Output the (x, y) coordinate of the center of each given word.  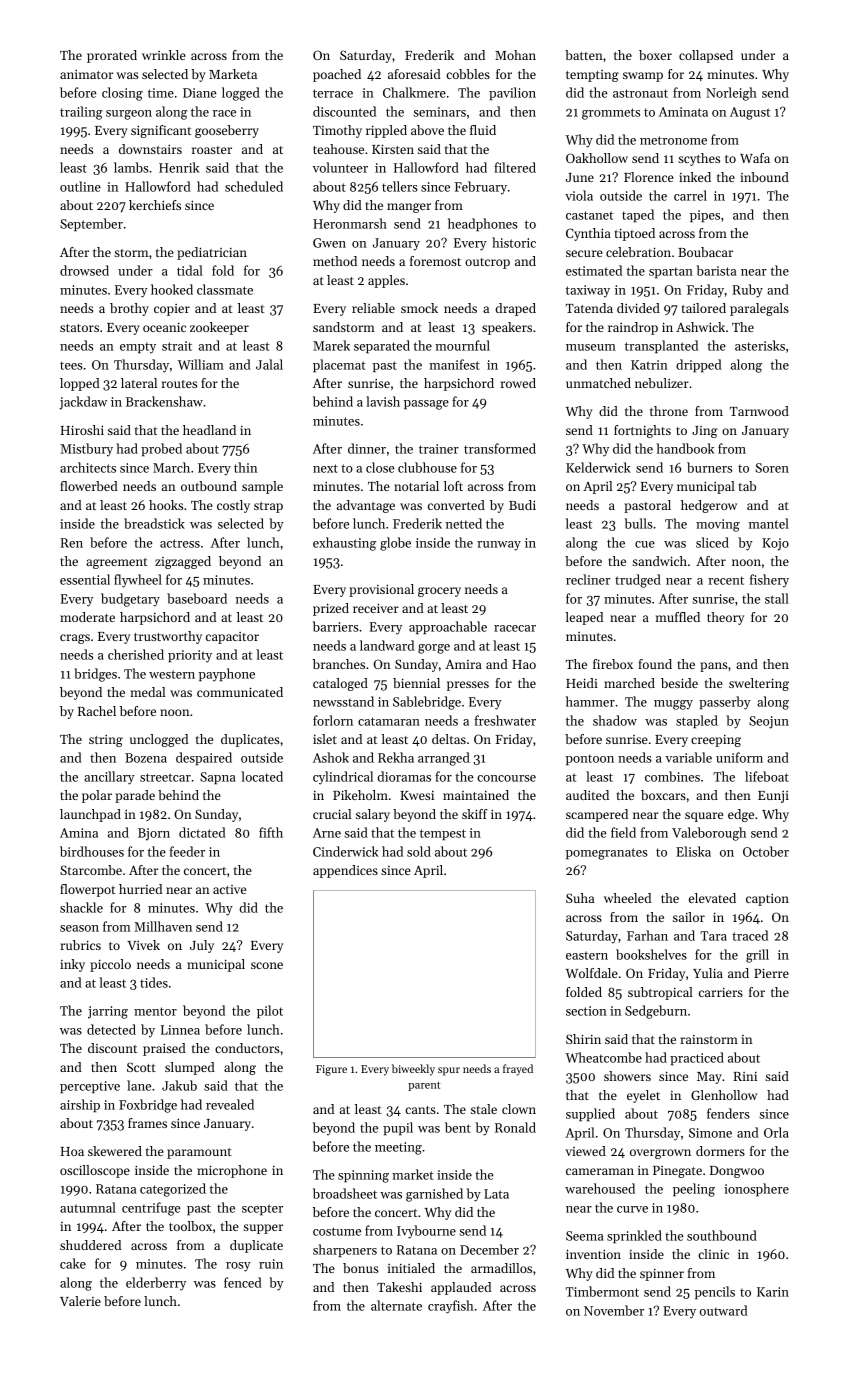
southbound (722, 1235)
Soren (772, 468)
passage (426, 405)
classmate (225, 289)
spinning (363, 1176)
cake (73, 1263)
